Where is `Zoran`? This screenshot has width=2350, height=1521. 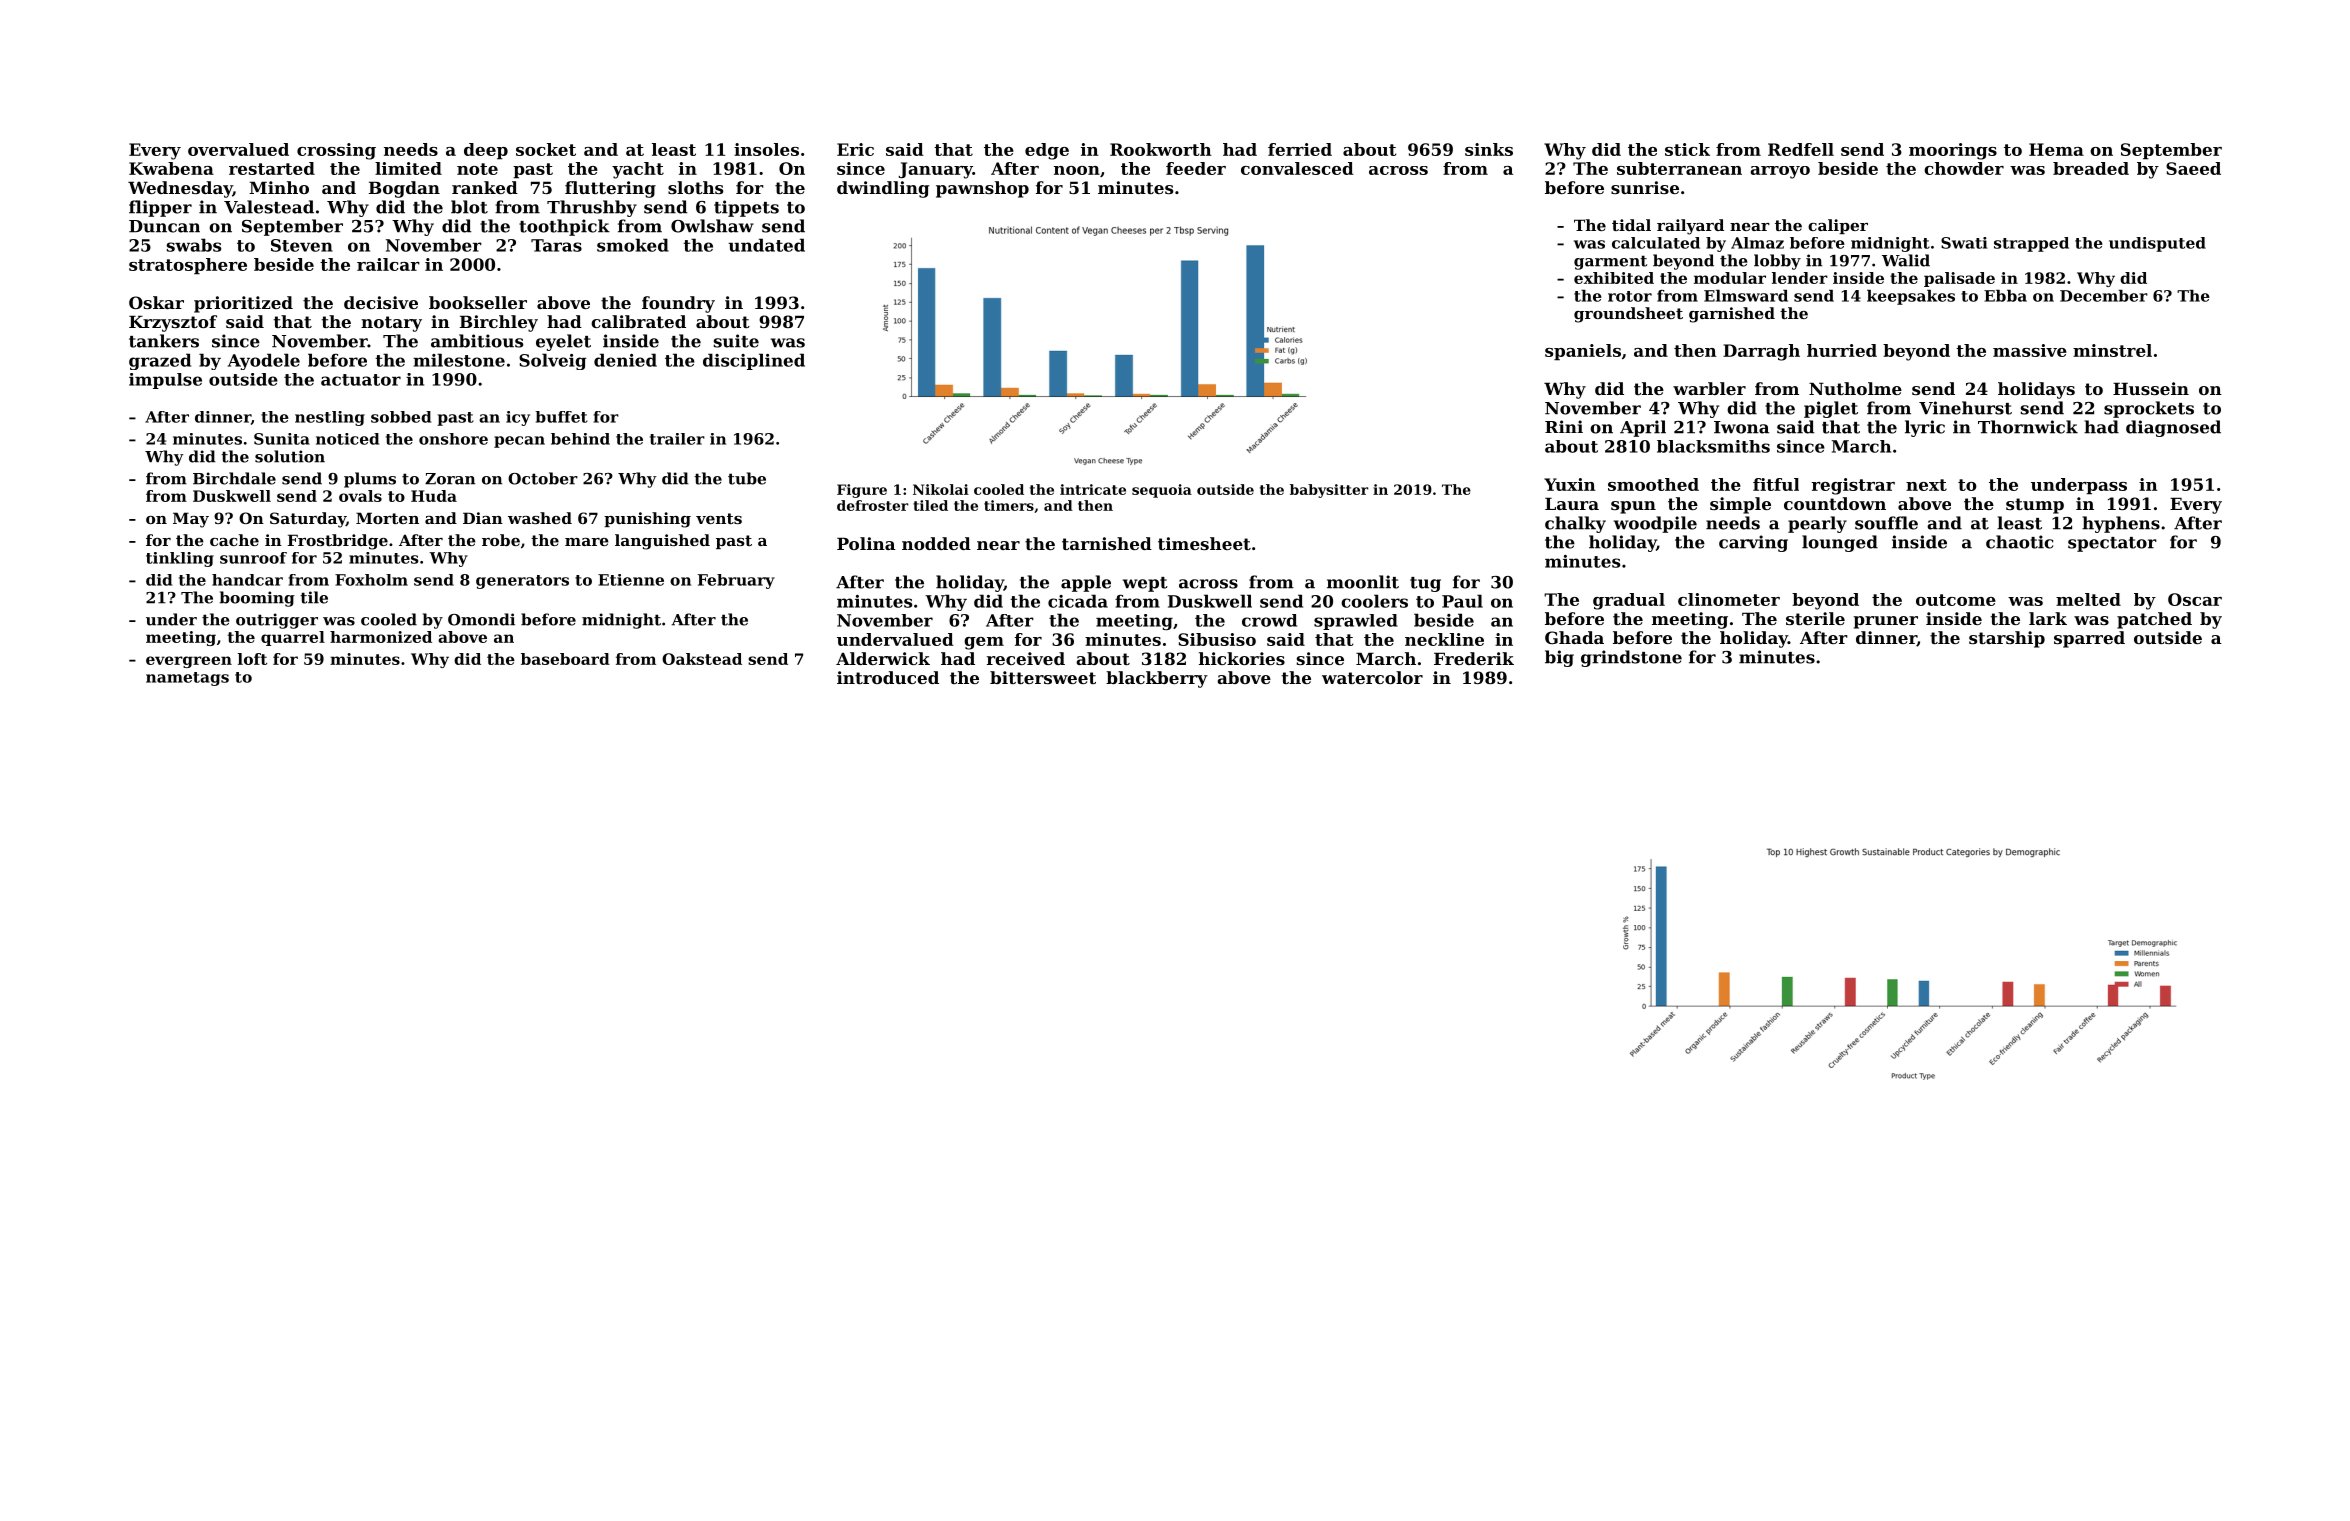
Zoran is located at coordinates (450, 479).
